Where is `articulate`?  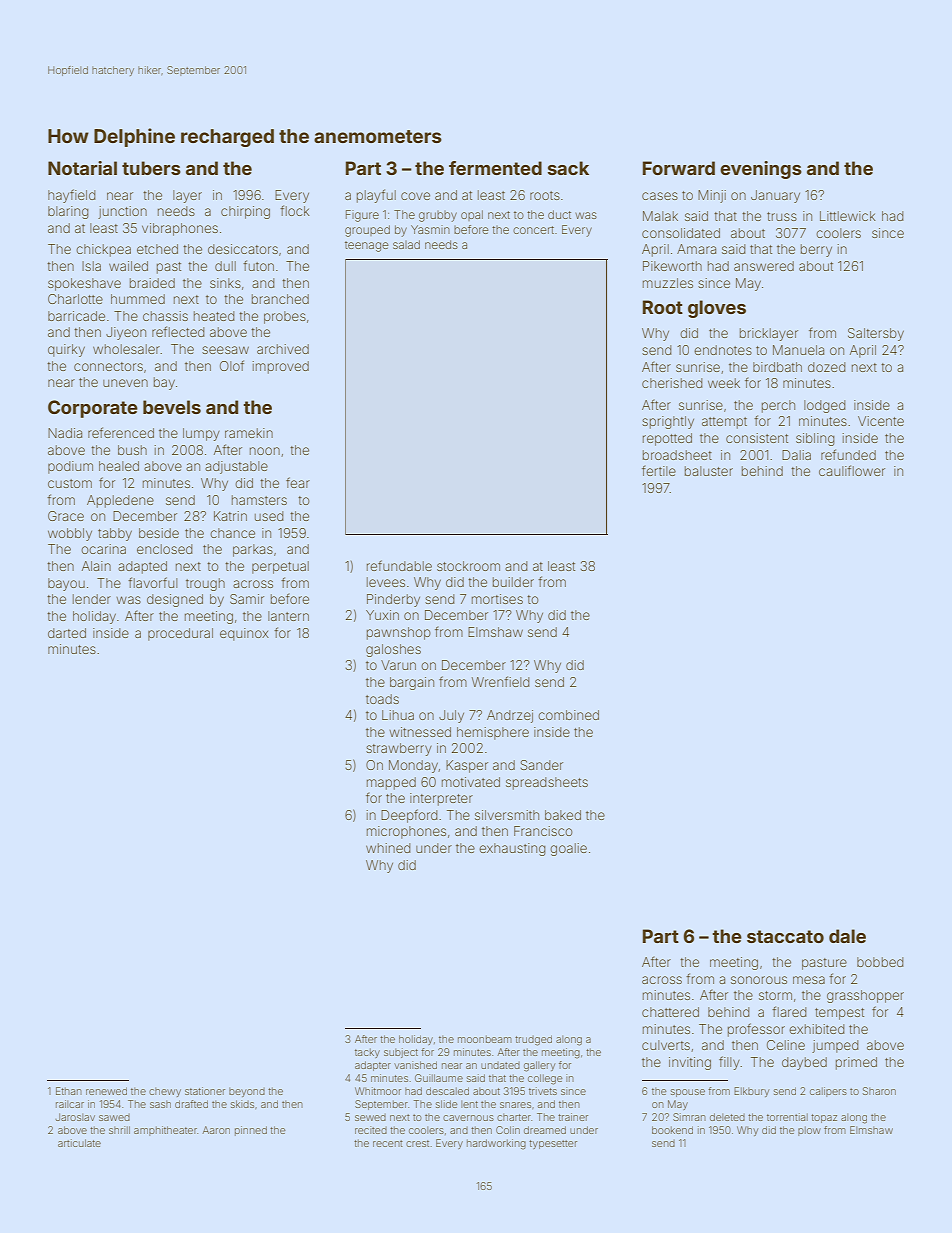
articulate is located at coordinates (79, 1143).
